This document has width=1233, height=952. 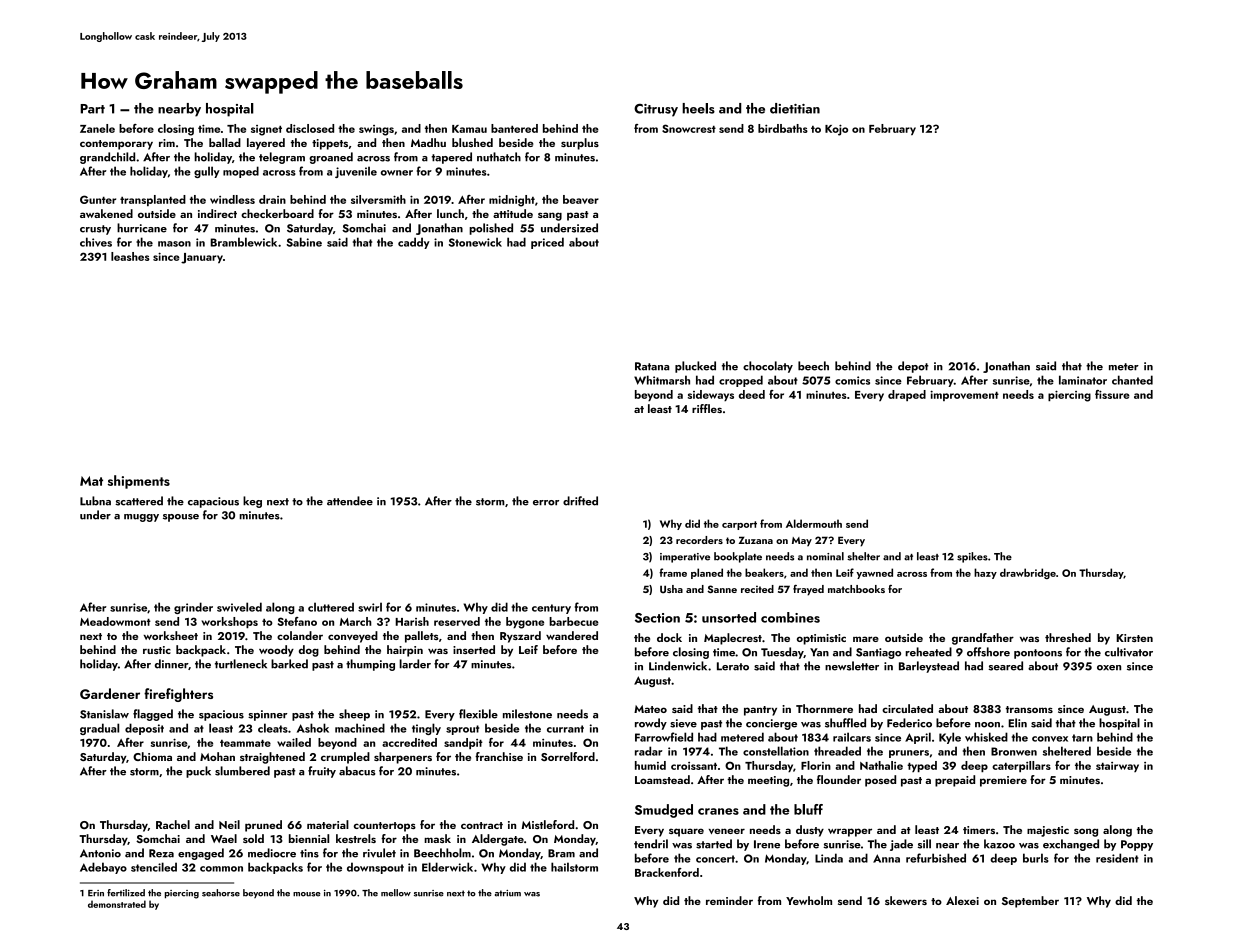 I want to click on Ratana, so click(x=652, y=366).
